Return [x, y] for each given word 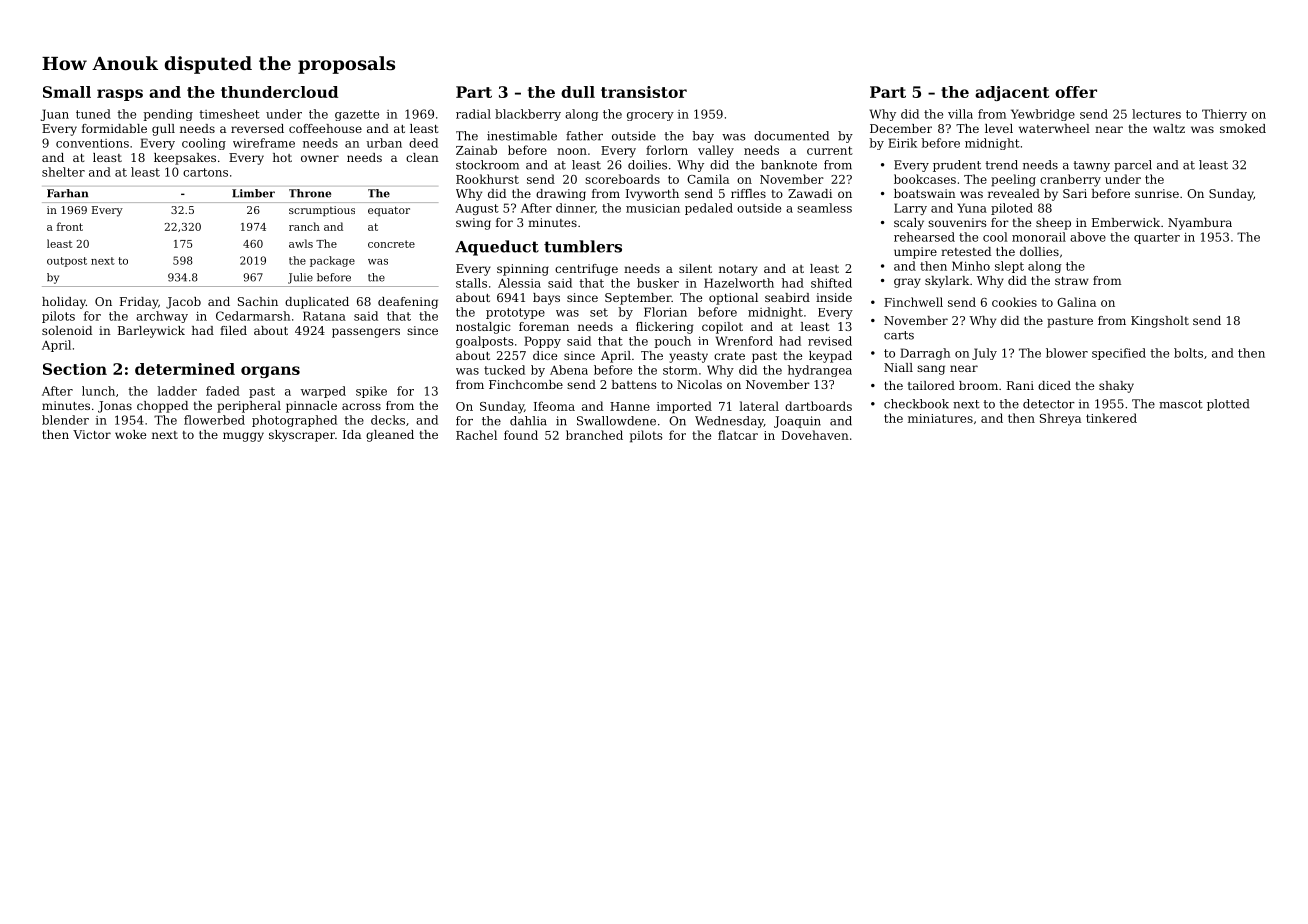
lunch [98, 391]
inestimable [522, 136]
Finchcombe [526, 384]
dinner [575, 208]
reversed [257, 128]
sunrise [1157, 193]
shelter [63, 172]
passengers [366, 333]
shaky [1116, 387]
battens [634, 384]
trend [1002, 165]
